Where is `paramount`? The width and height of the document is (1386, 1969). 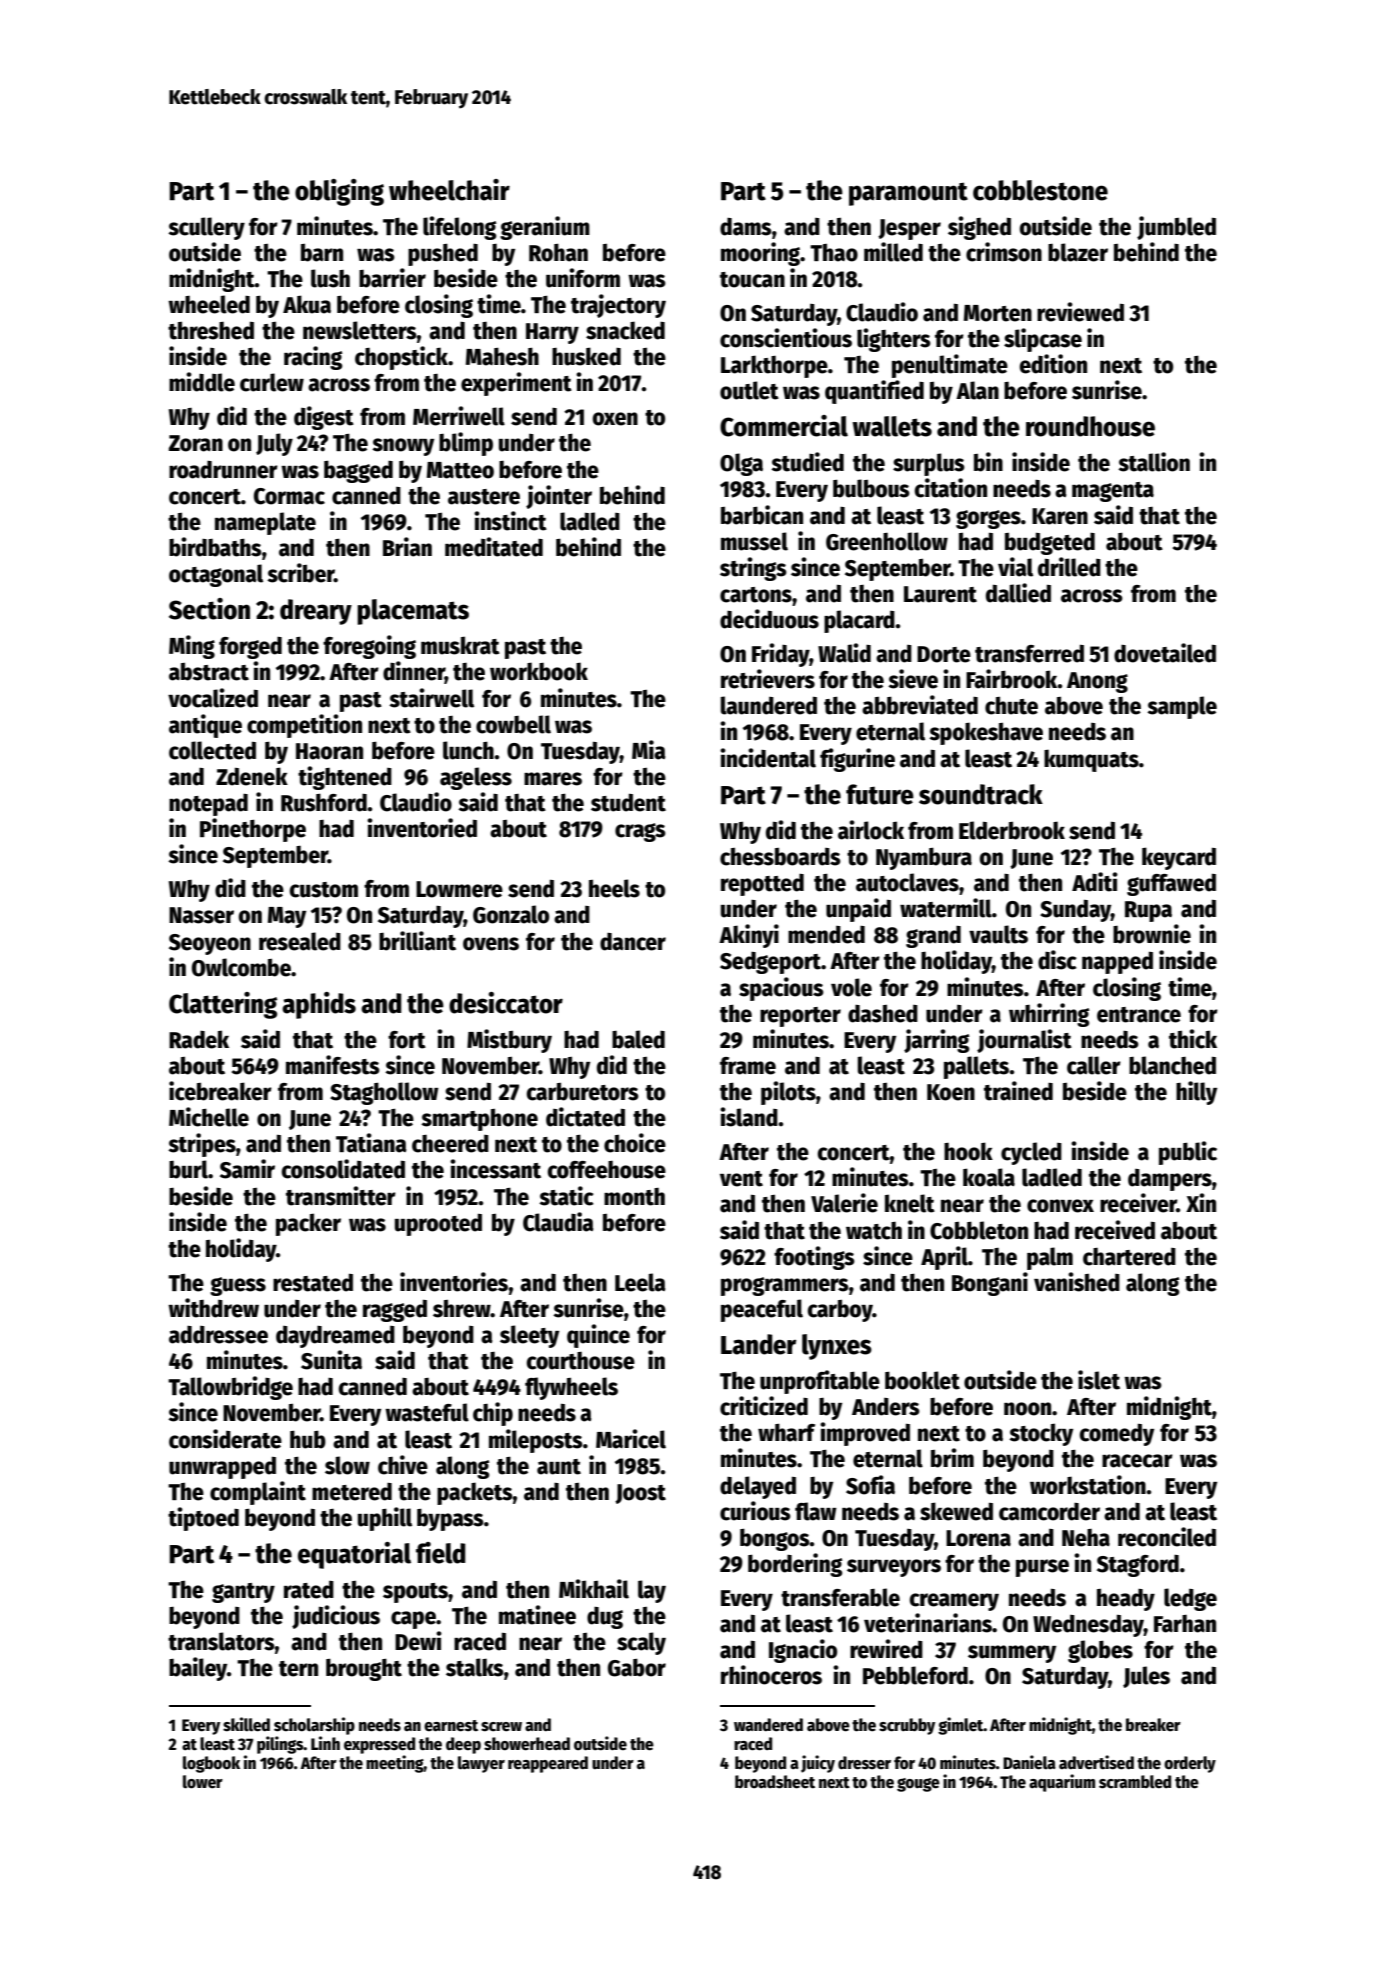
paramount is located at coordinates (908, 194).
